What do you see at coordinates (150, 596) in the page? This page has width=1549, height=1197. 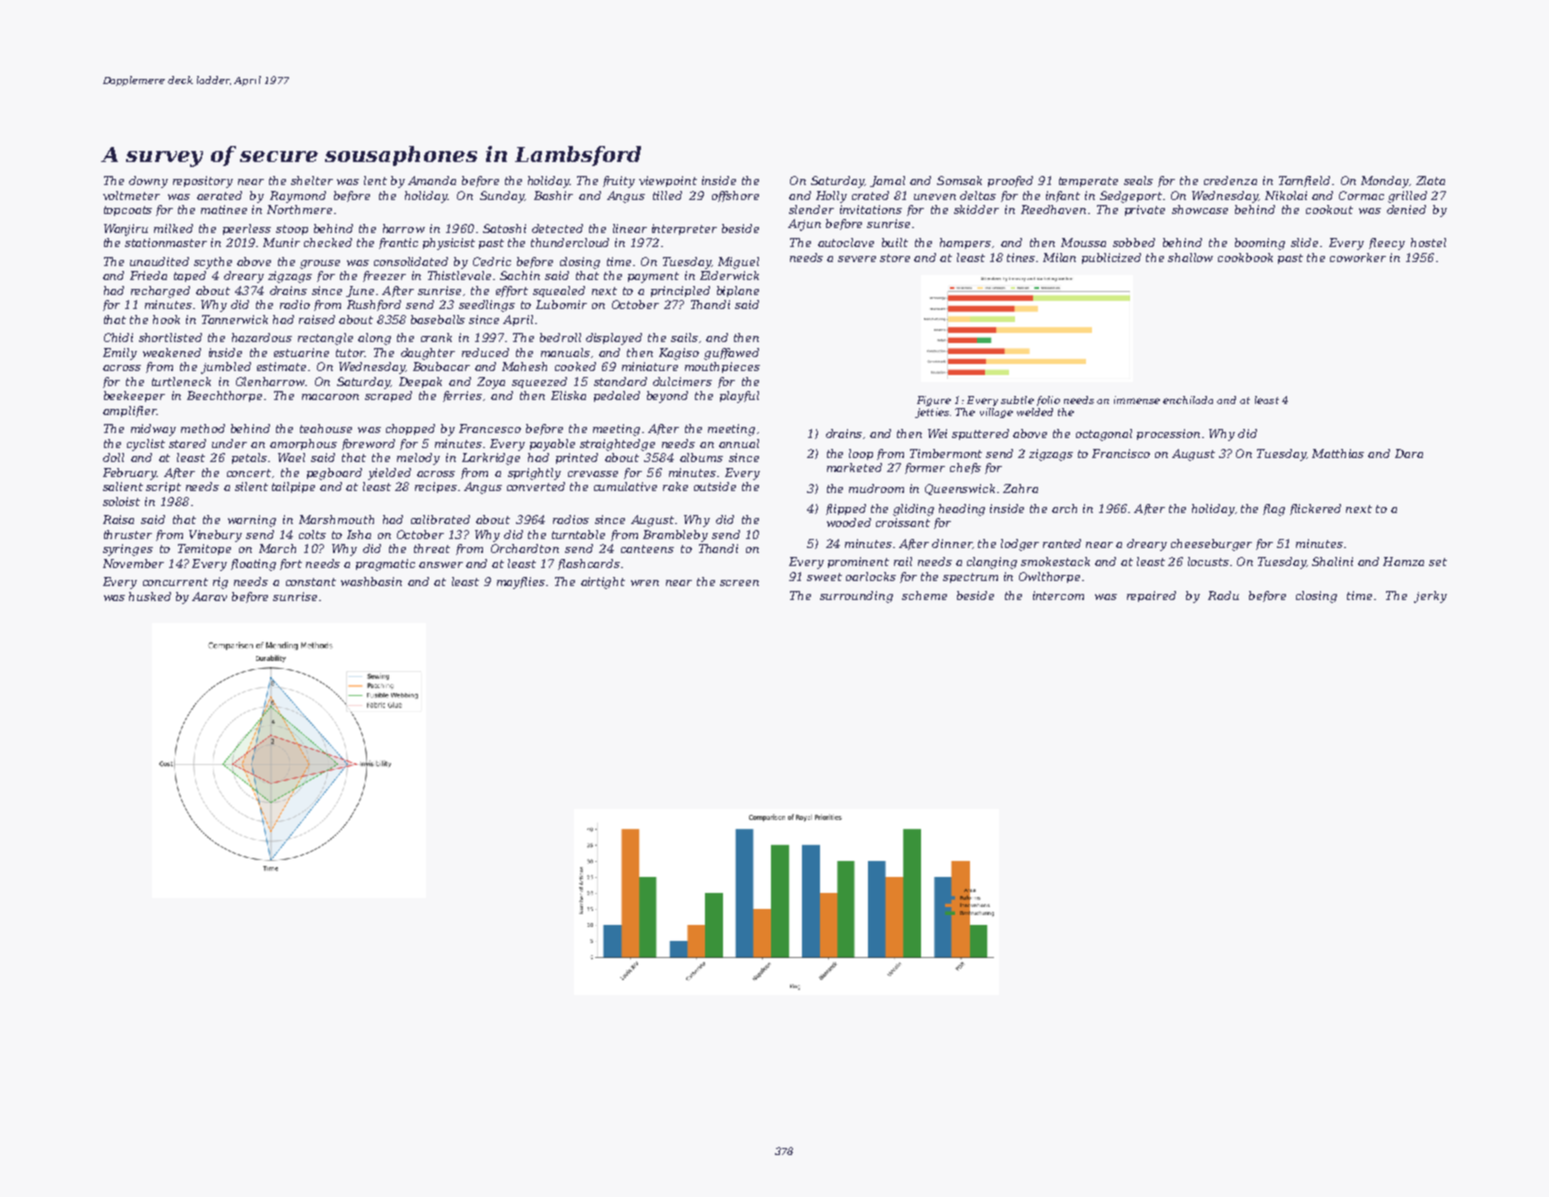 I see `husked` at bounding box center [150, 596].
